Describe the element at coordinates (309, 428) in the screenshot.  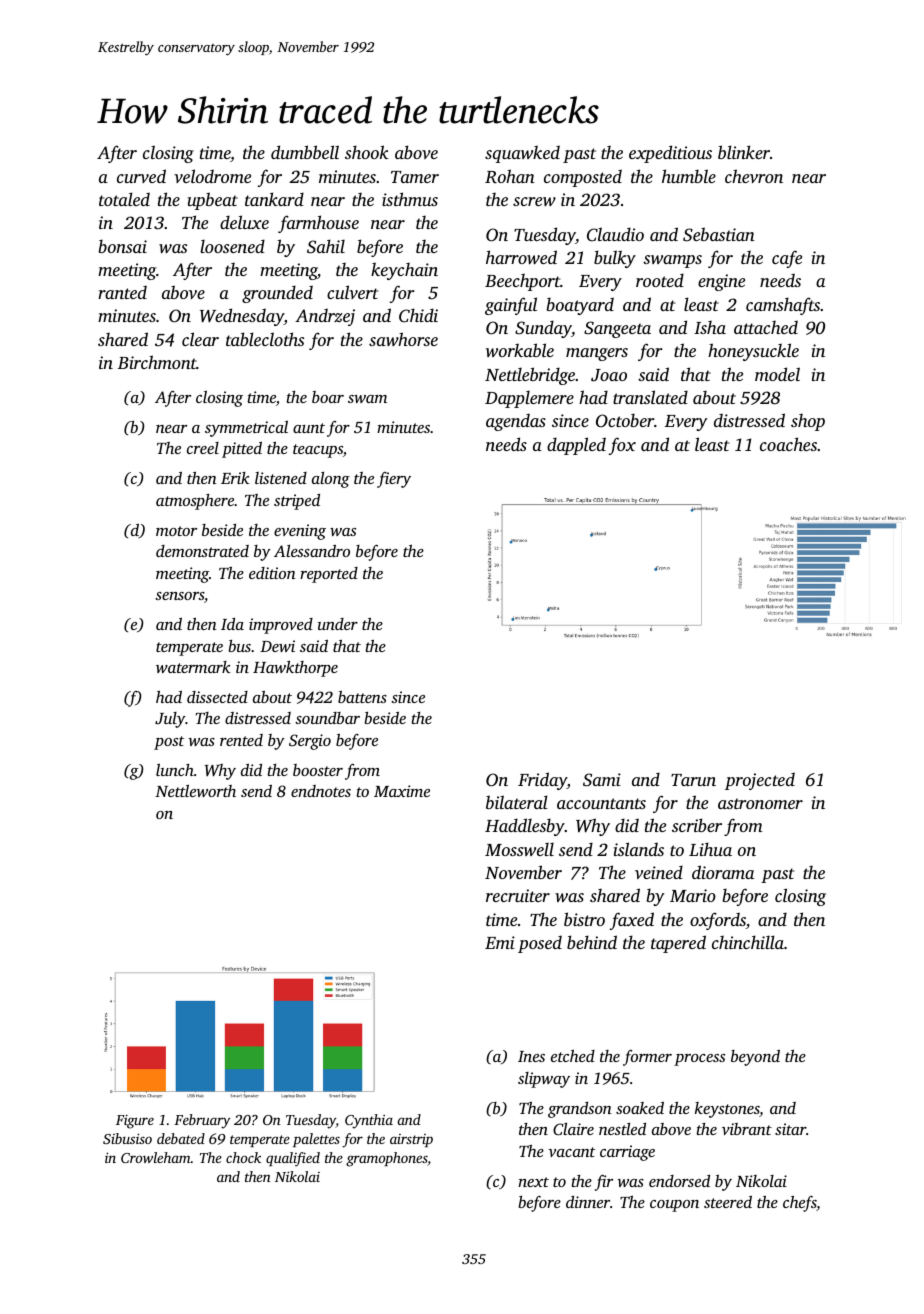
I see `aunt` at that location.
